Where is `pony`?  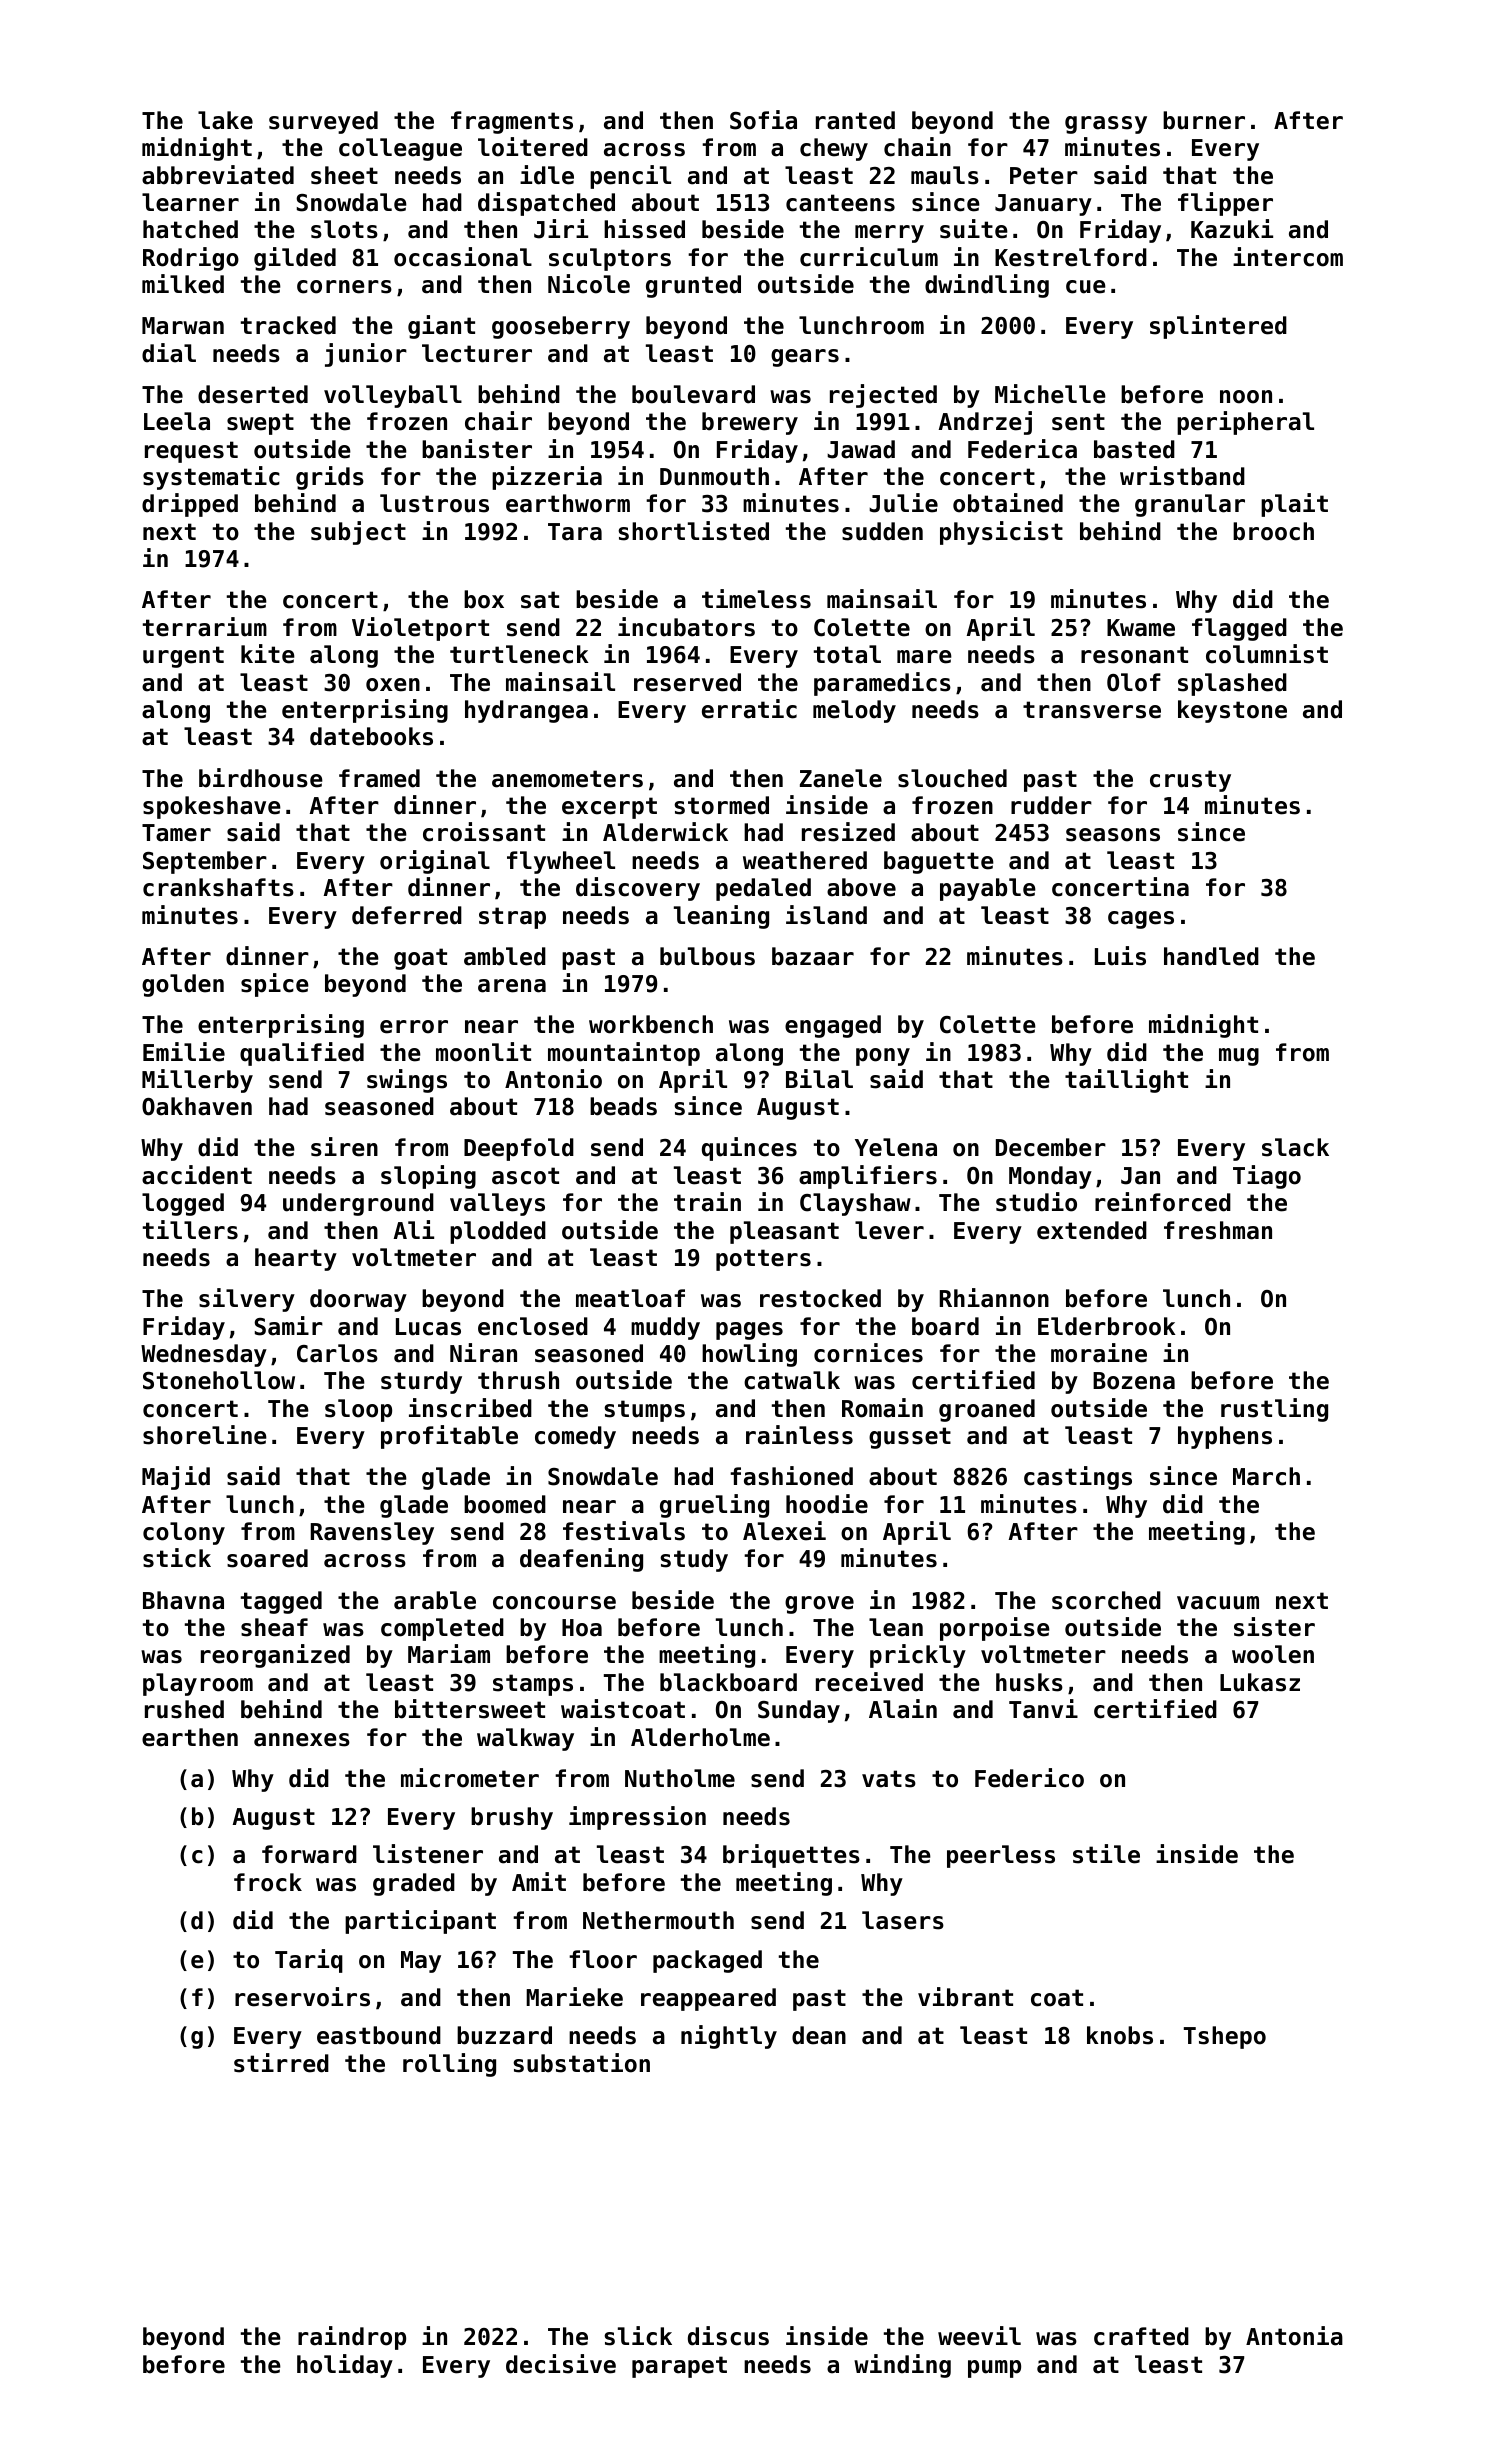
pony is located at coordinates (883, 1057).
